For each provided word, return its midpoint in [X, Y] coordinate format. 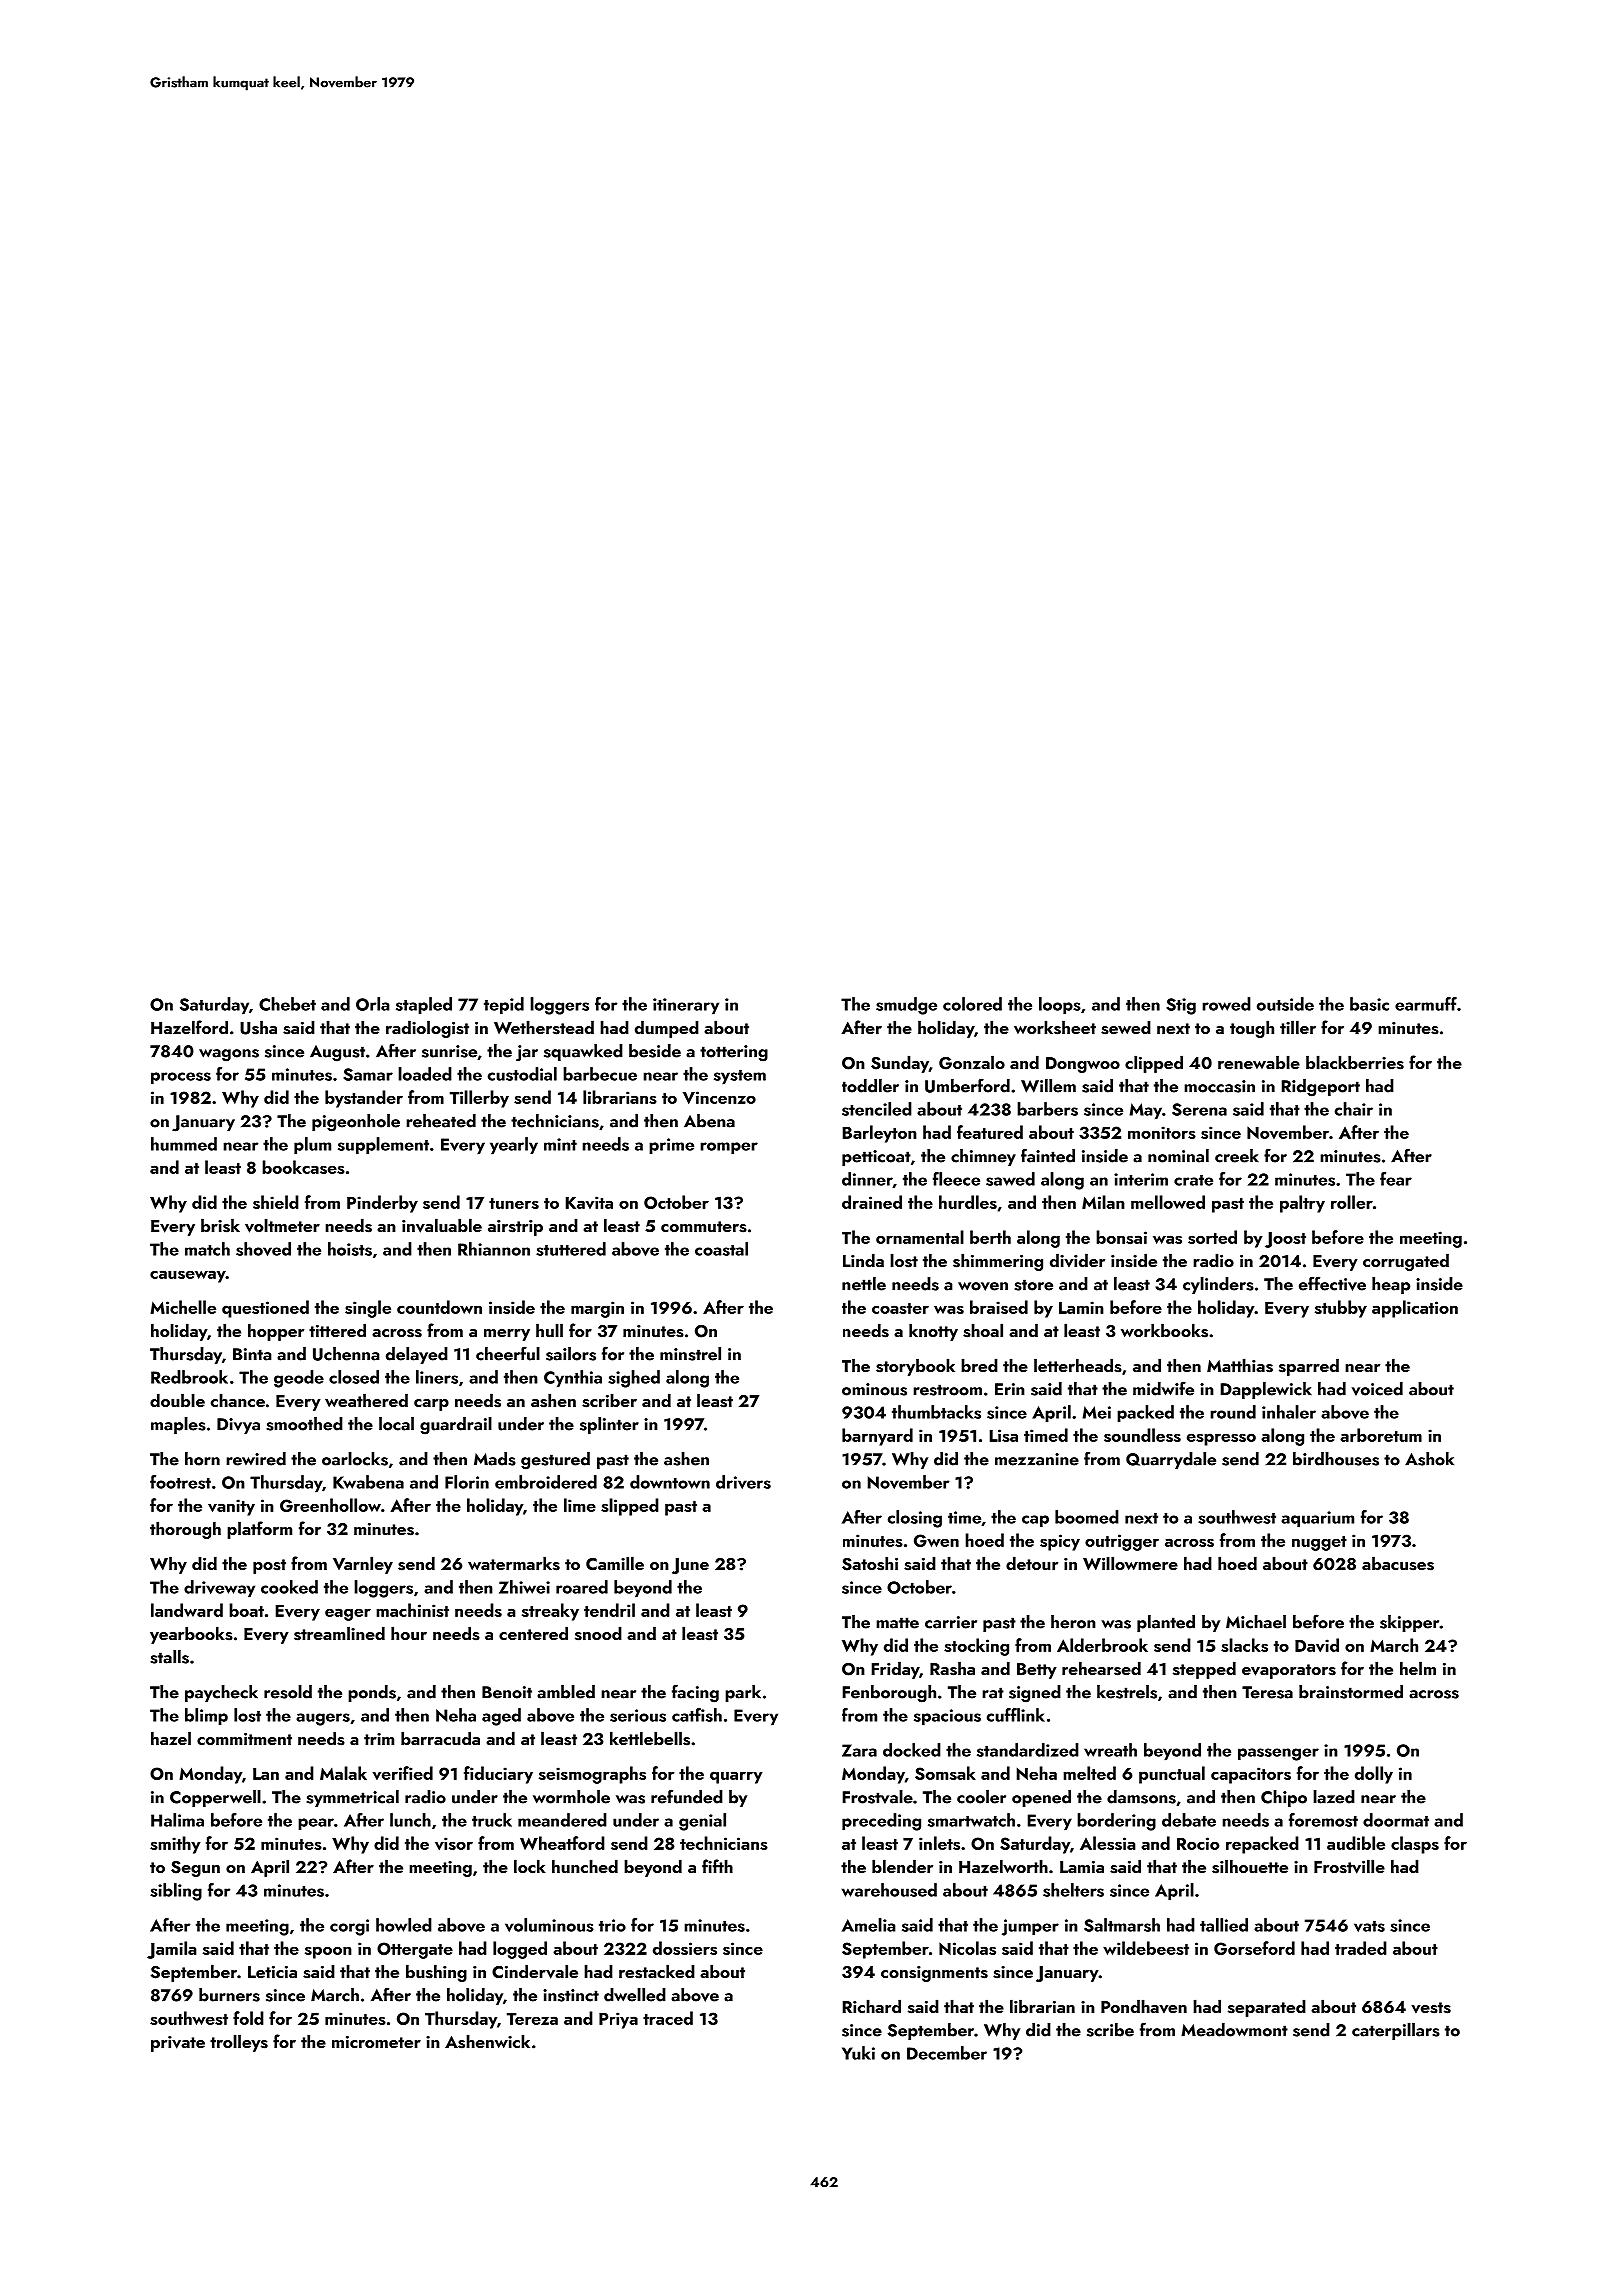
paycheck [221, 1693]
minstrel [690, 1354]
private [178, 2044]
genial [702, 1822]
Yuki [858, 2053]
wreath [1110, 1750]
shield [276, 1202]
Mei [1096, 1412]
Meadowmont [1234, 2030]
